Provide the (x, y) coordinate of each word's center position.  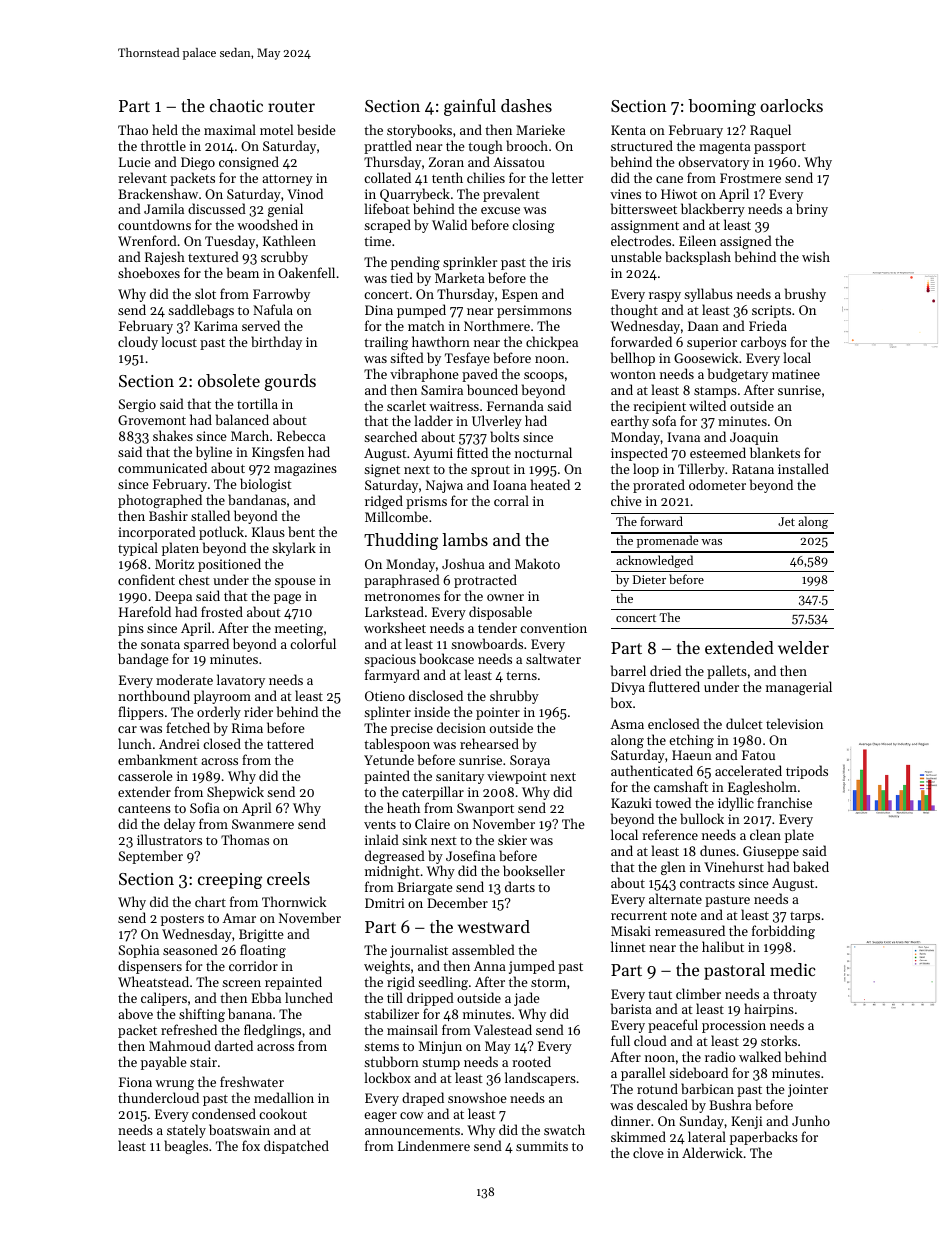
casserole (145, 775)
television (794, 723)
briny (812, 210)
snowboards (487, 643)
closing (533, 226)
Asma (627, 724)
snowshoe (477, 1097)
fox (251, 1145)
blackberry (713, 210)
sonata (160, 645)
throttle (163, 145)
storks (779, 1040)
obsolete (229, 380)
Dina (379, 310)
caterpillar (433, 793)
